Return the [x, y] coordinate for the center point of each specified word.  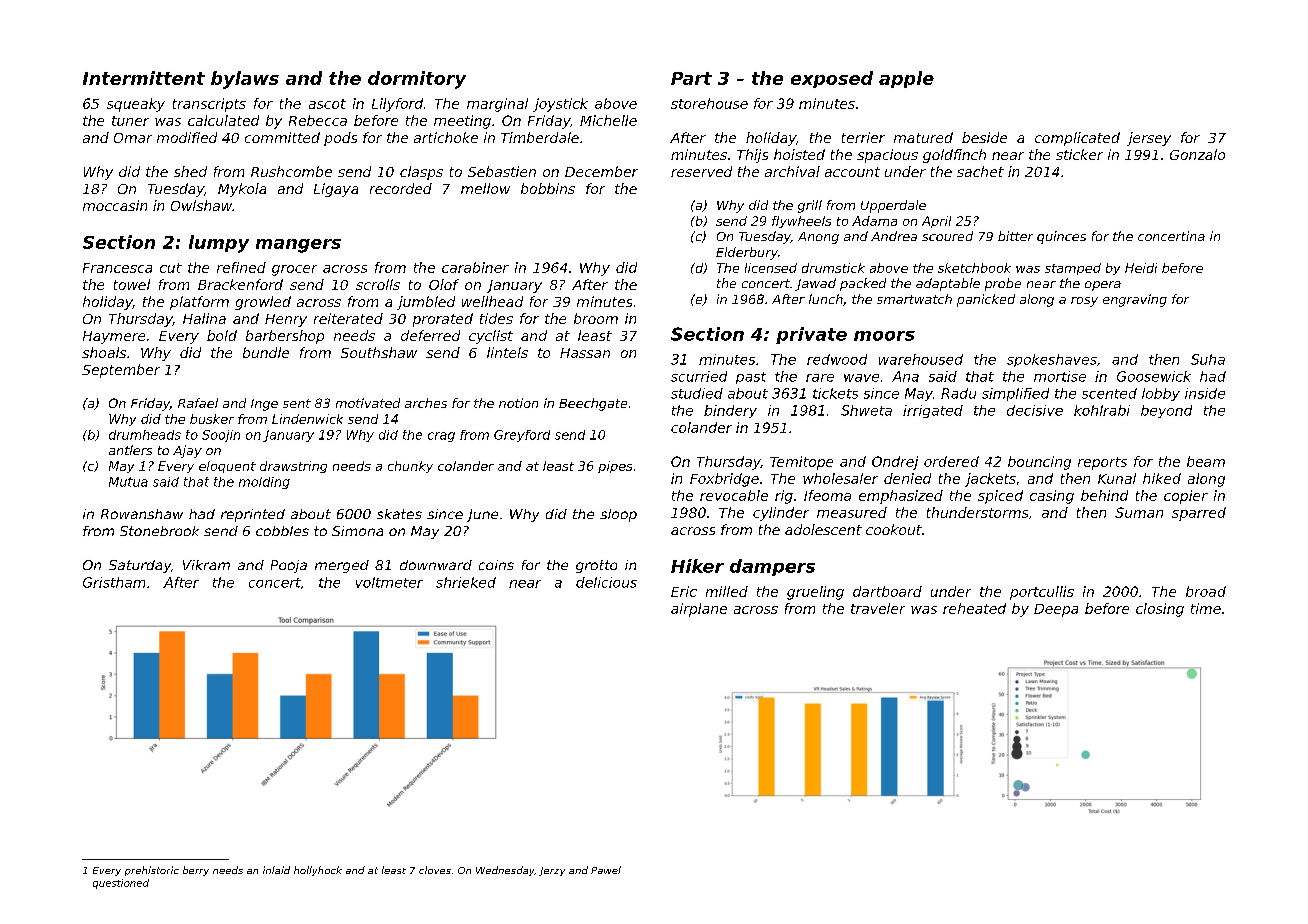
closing [1160, 610]
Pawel [606, 870]
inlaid [276, 870]
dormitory [417, 80]
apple [906, 79]
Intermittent [144, 78]
